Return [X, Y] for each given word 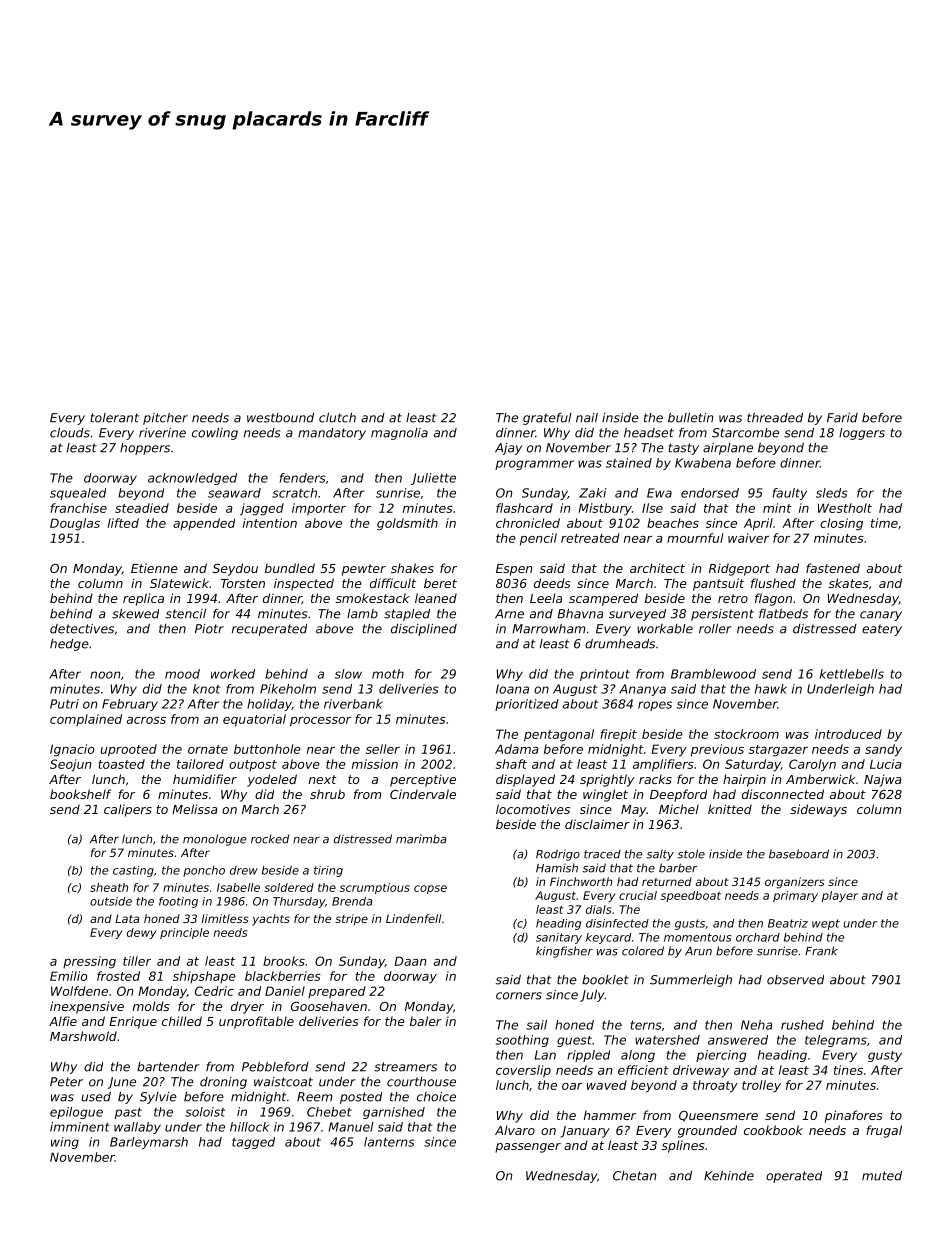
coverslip [523, 1071]
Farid [842, 418]
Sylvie [158, 1098]
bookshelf [80, 794]
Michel [679, 809]
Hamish [557, 868]
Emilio [68, 976]
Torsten [243, 583]
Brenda [352, 901]
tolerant [114, 418]
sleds [832, 493]
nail [587, 418]
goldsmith [407, 524]
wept [826, 924]
